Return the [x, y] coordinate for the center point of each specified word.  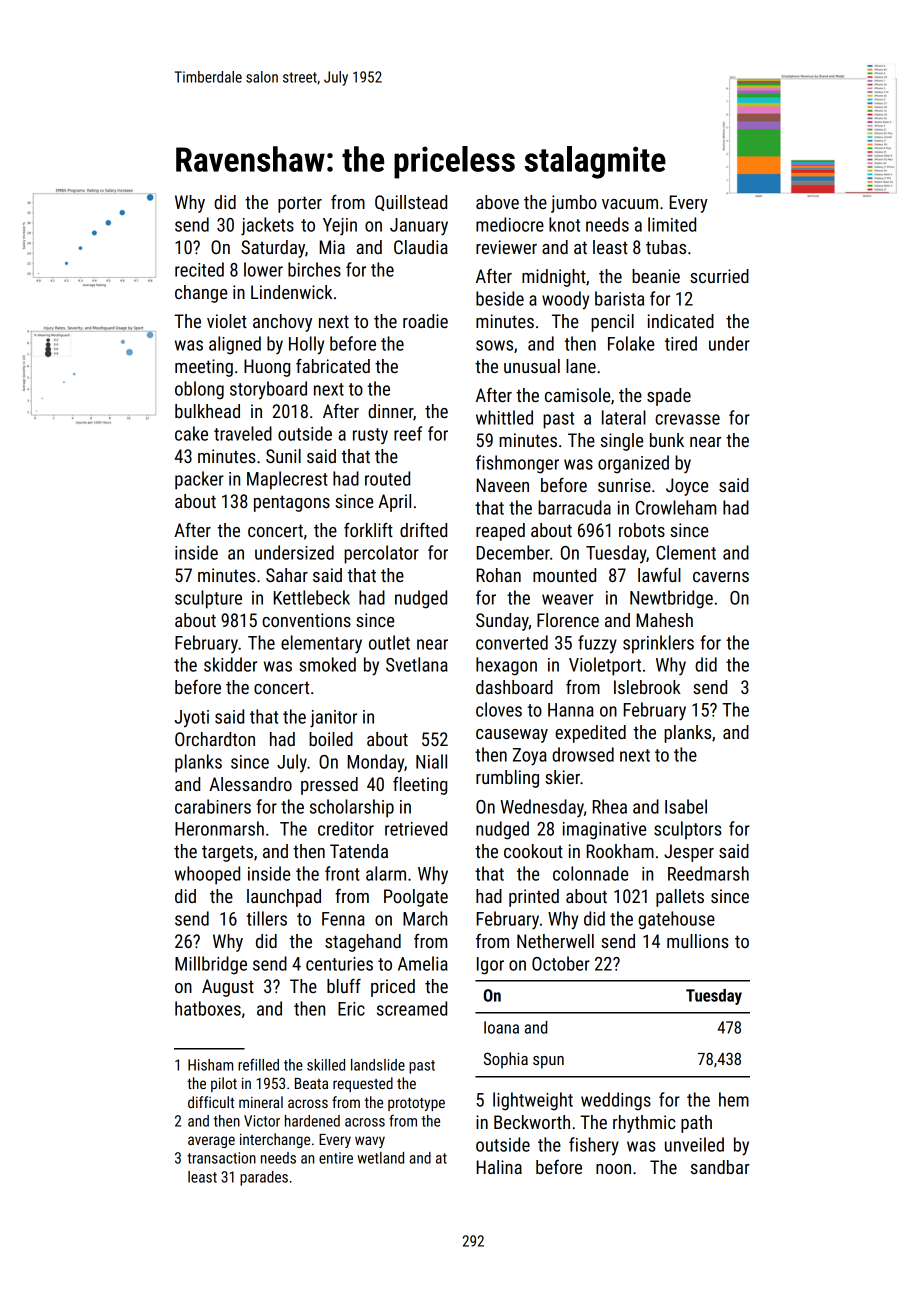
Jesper [689, 853]
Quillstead [411, 203]
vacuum [630, 204]
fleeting [420, 786]
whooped [207, 875]
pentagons [292, 503]
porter [300, 204]
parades [264, 1178]
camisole [577, 395]
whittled [504, 417]
